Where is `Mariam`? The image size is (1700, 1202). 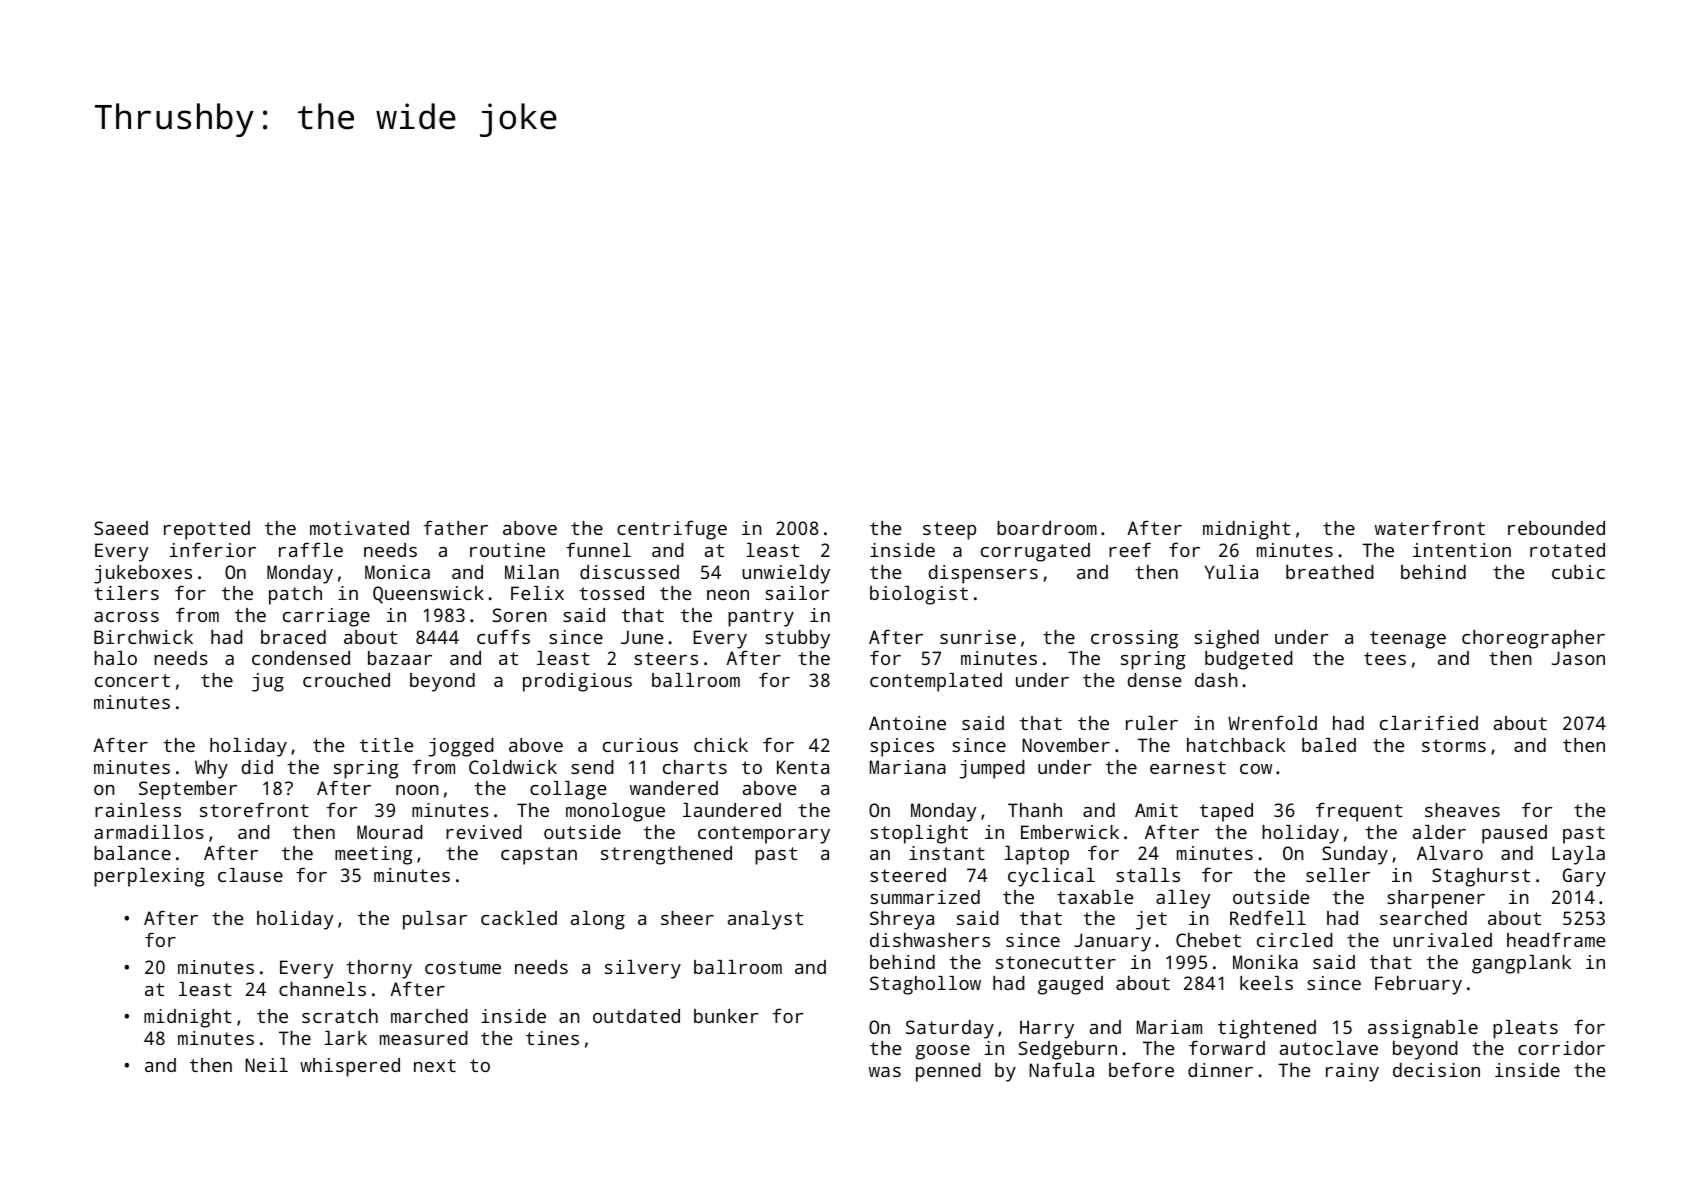
Mariam is located at coordinates (1169, 1027).
